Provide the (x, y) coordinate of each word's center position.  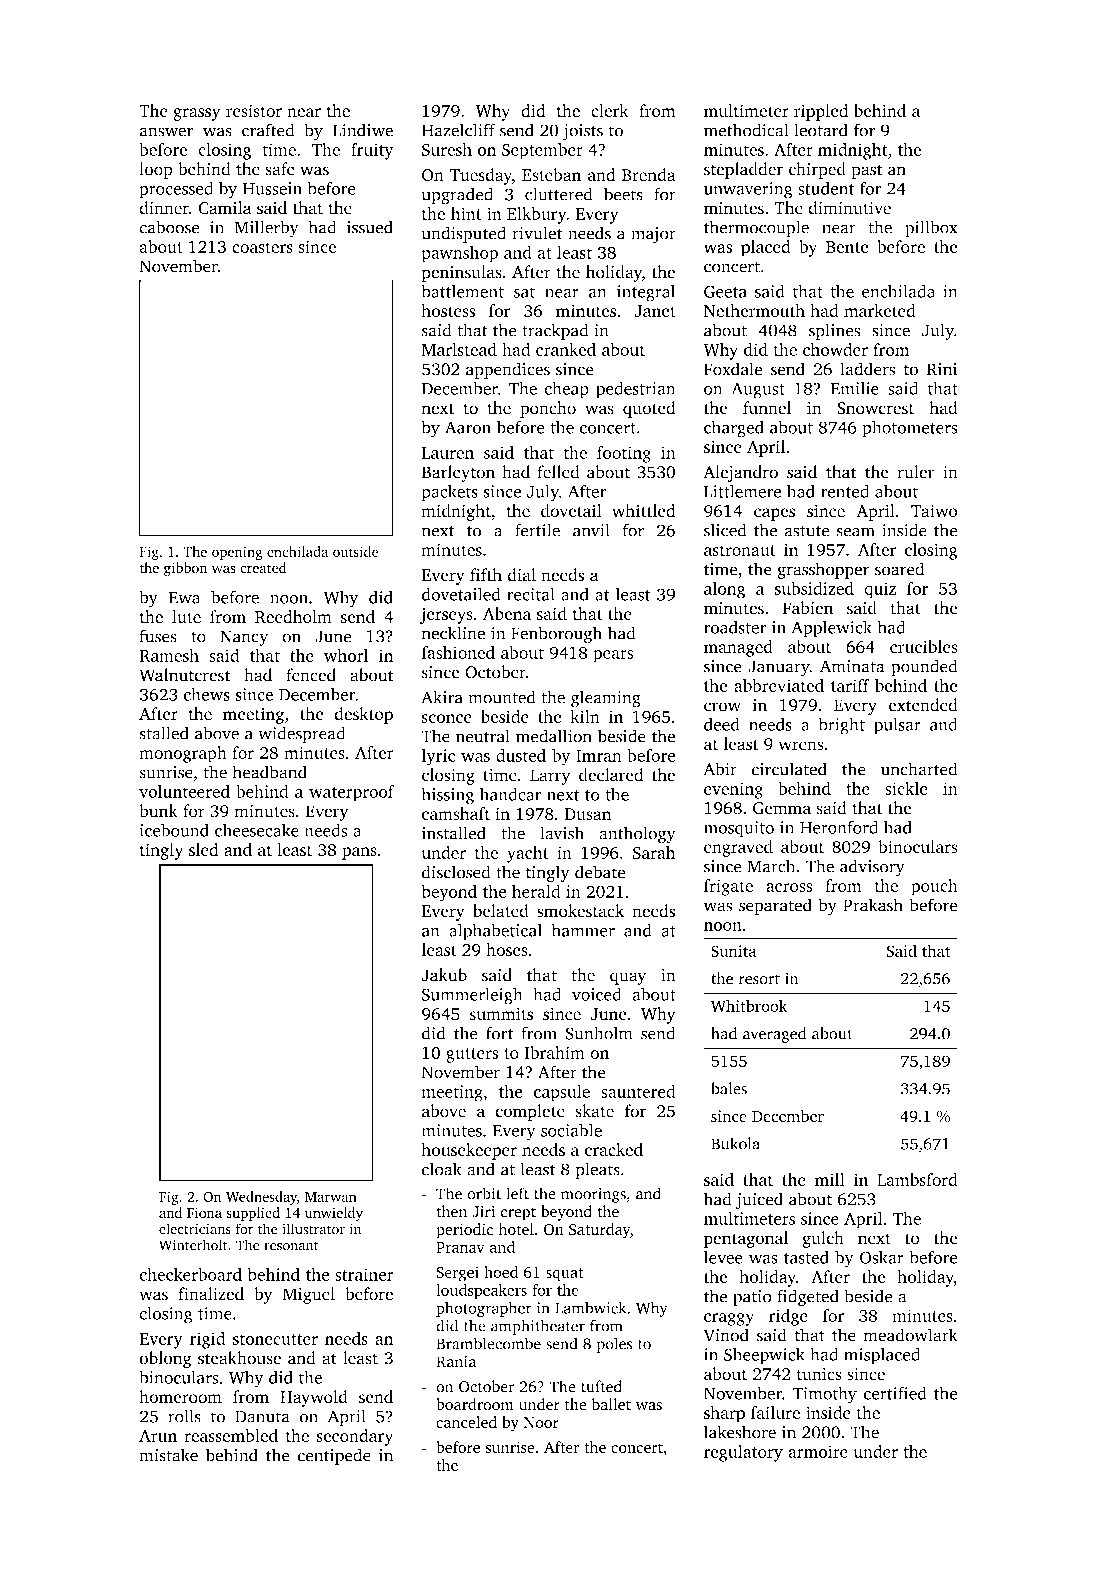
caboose (169, 227)
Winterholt (193, 1245)
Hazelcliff (459, 130)
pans (359, 853)
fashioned (458, 652)
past (866, 172)
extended (923, 705)
